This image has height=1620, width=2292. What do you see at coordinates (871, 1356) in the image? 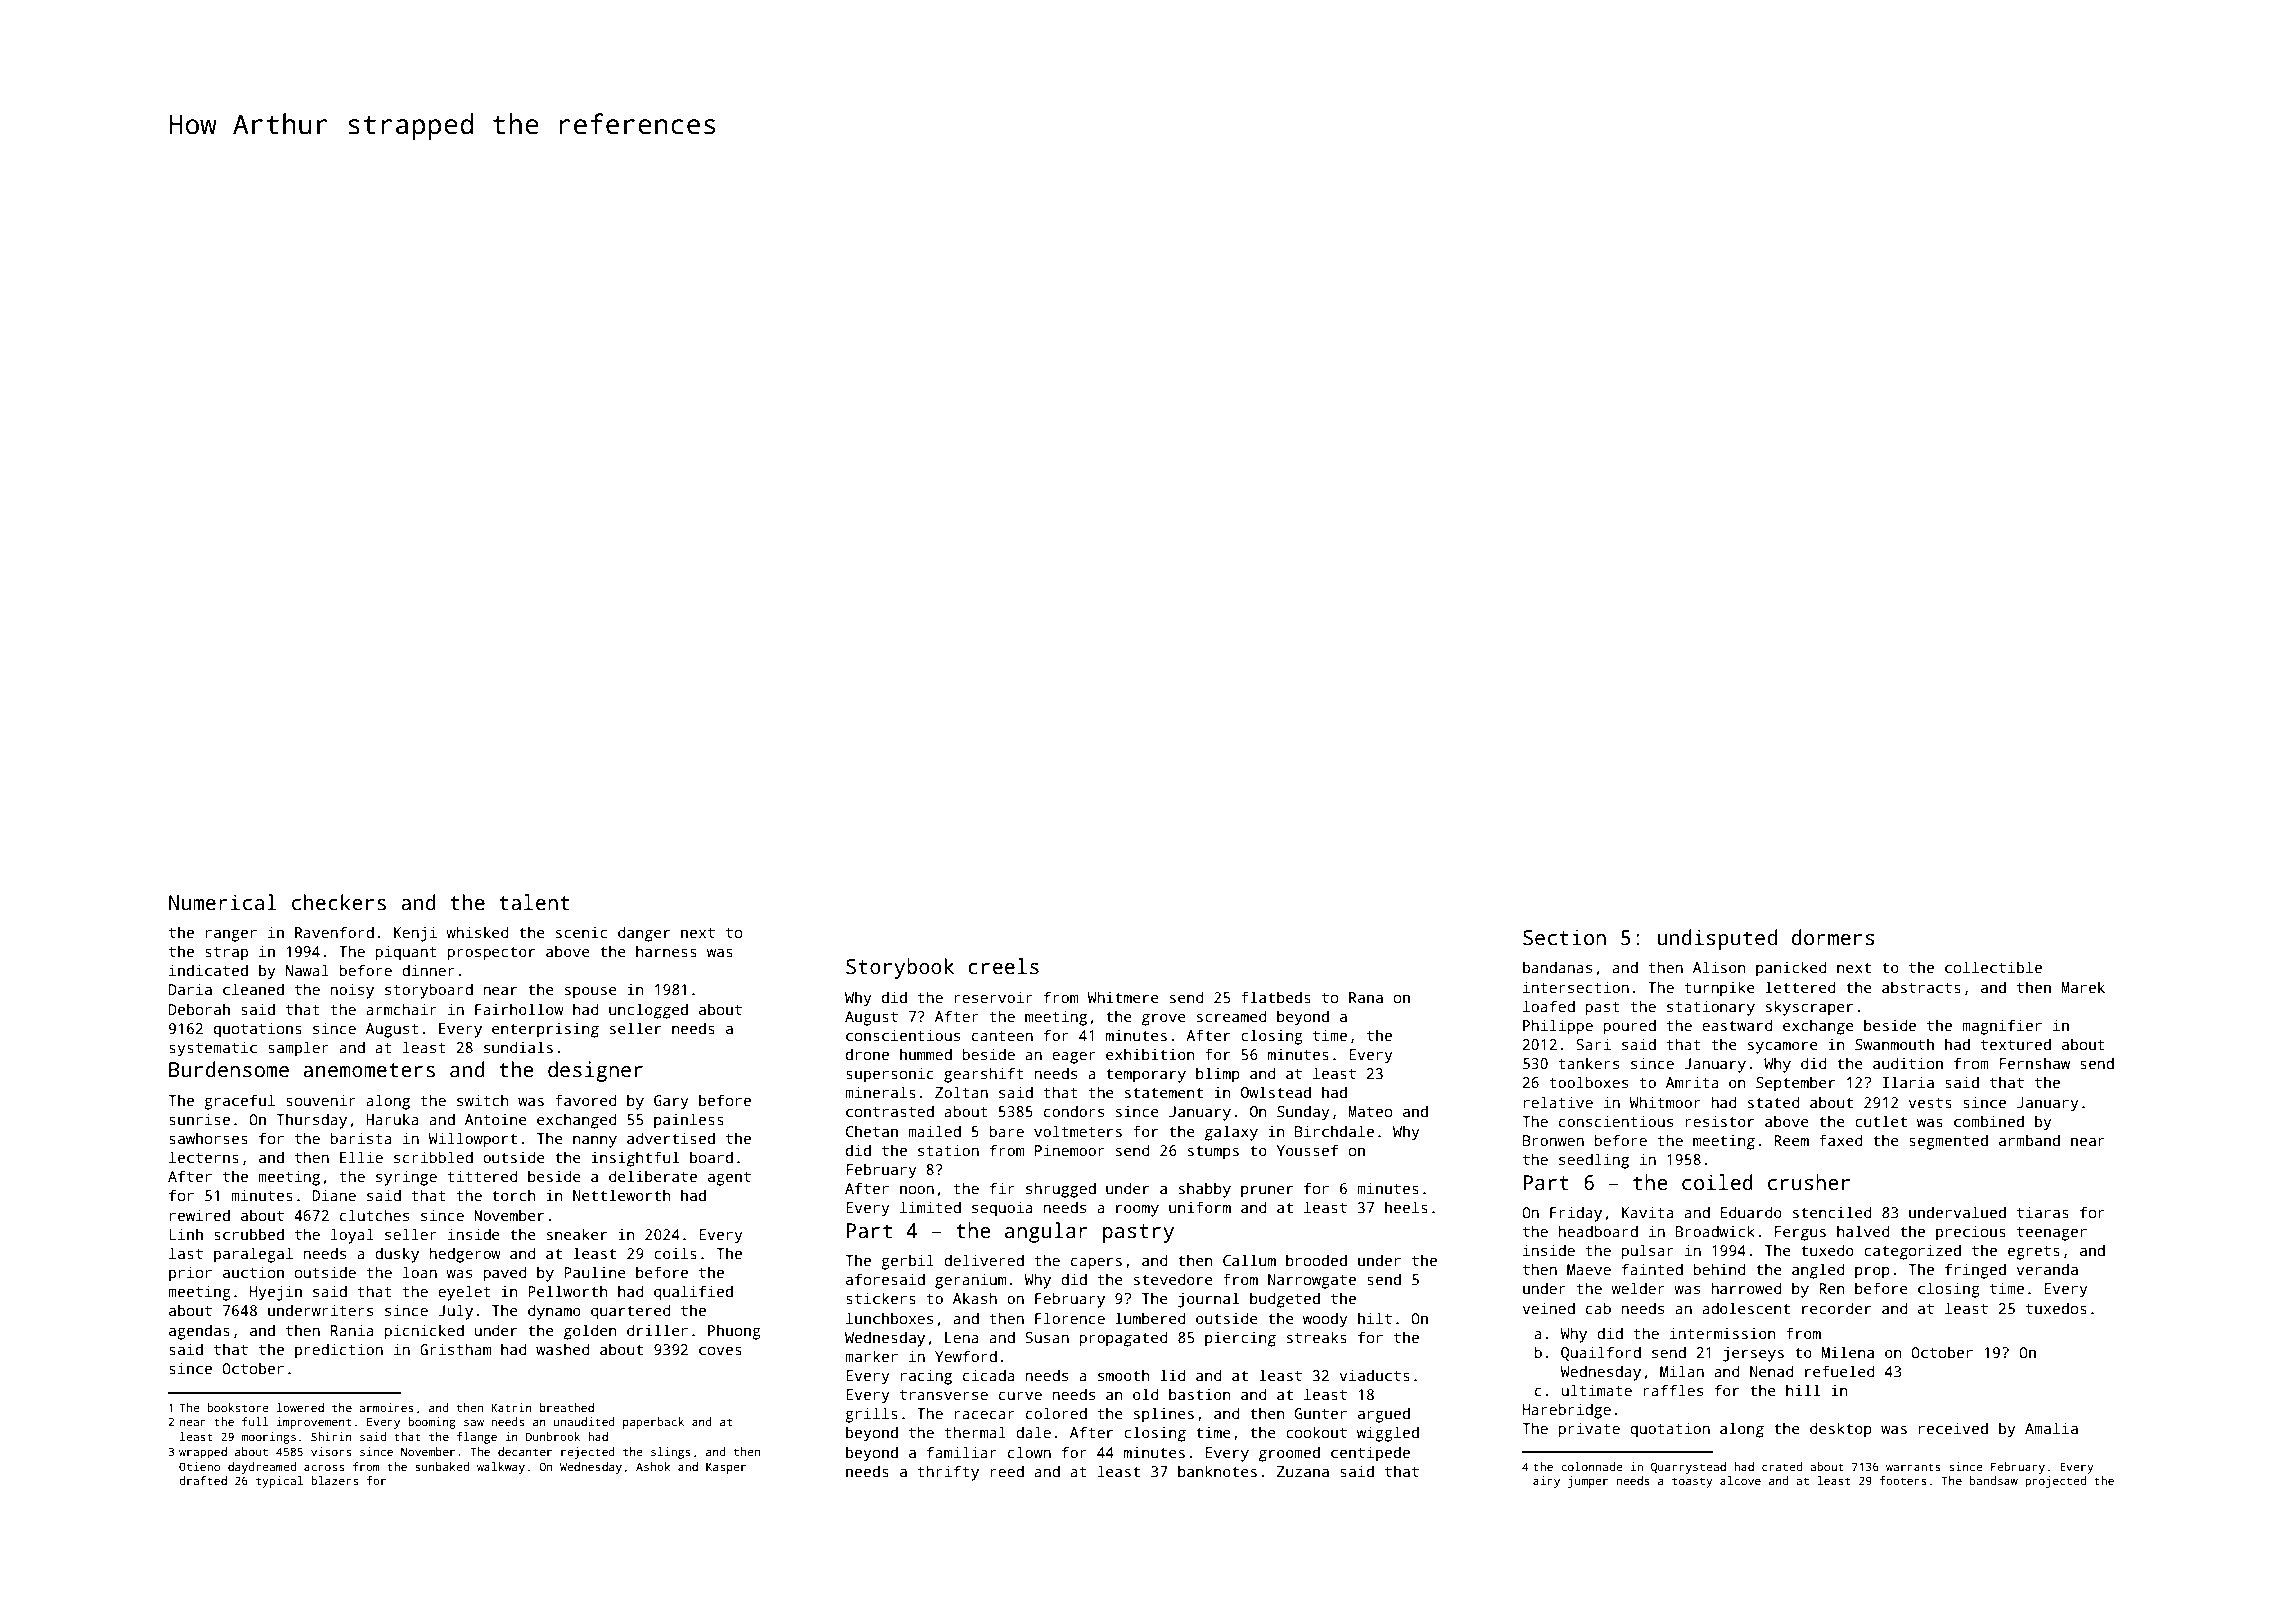
I see `marker` at bounding box center [871, 1356].
